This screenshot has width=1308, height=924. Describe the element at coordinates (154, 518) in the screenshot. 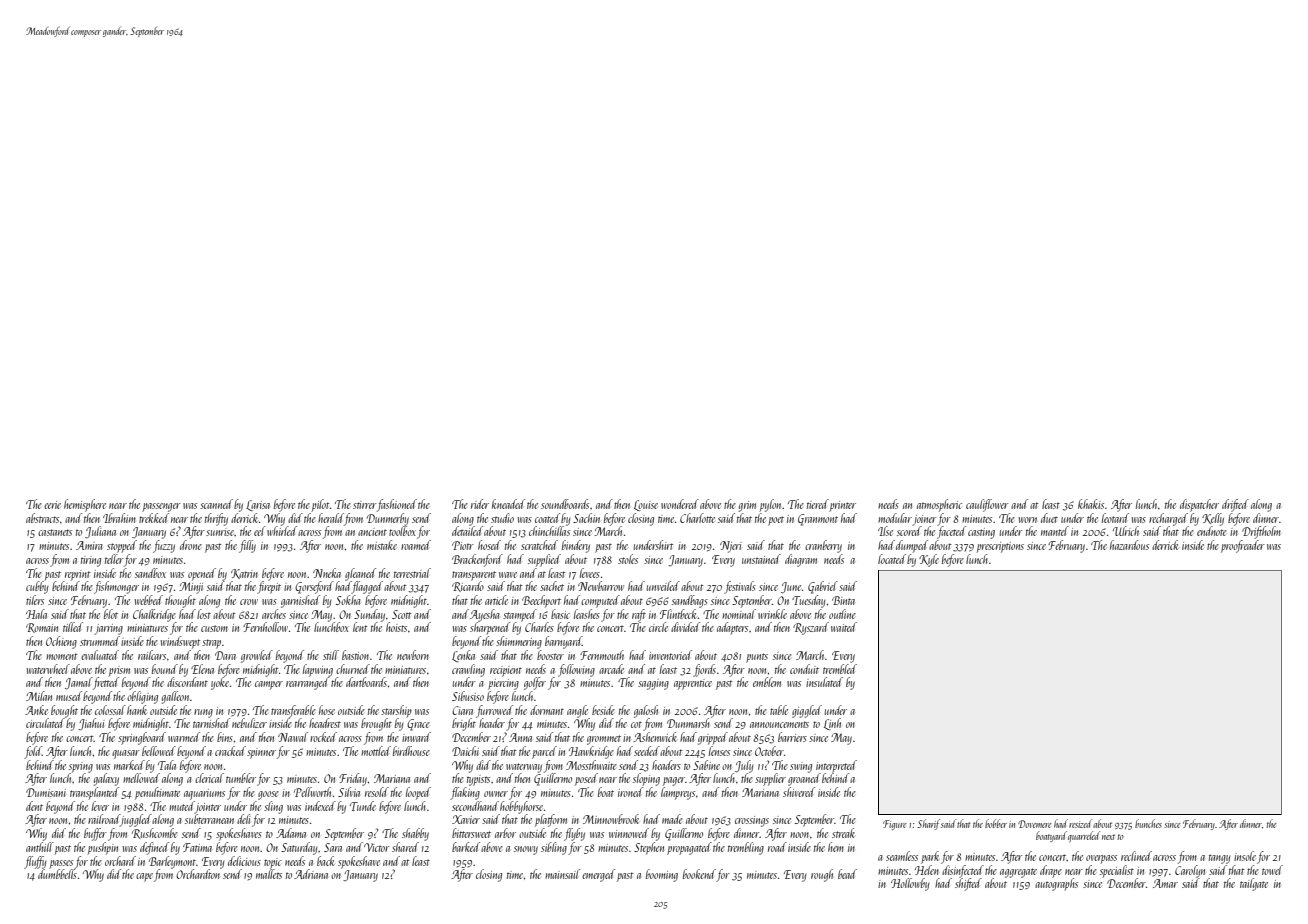

I see `trekked` at that location.
